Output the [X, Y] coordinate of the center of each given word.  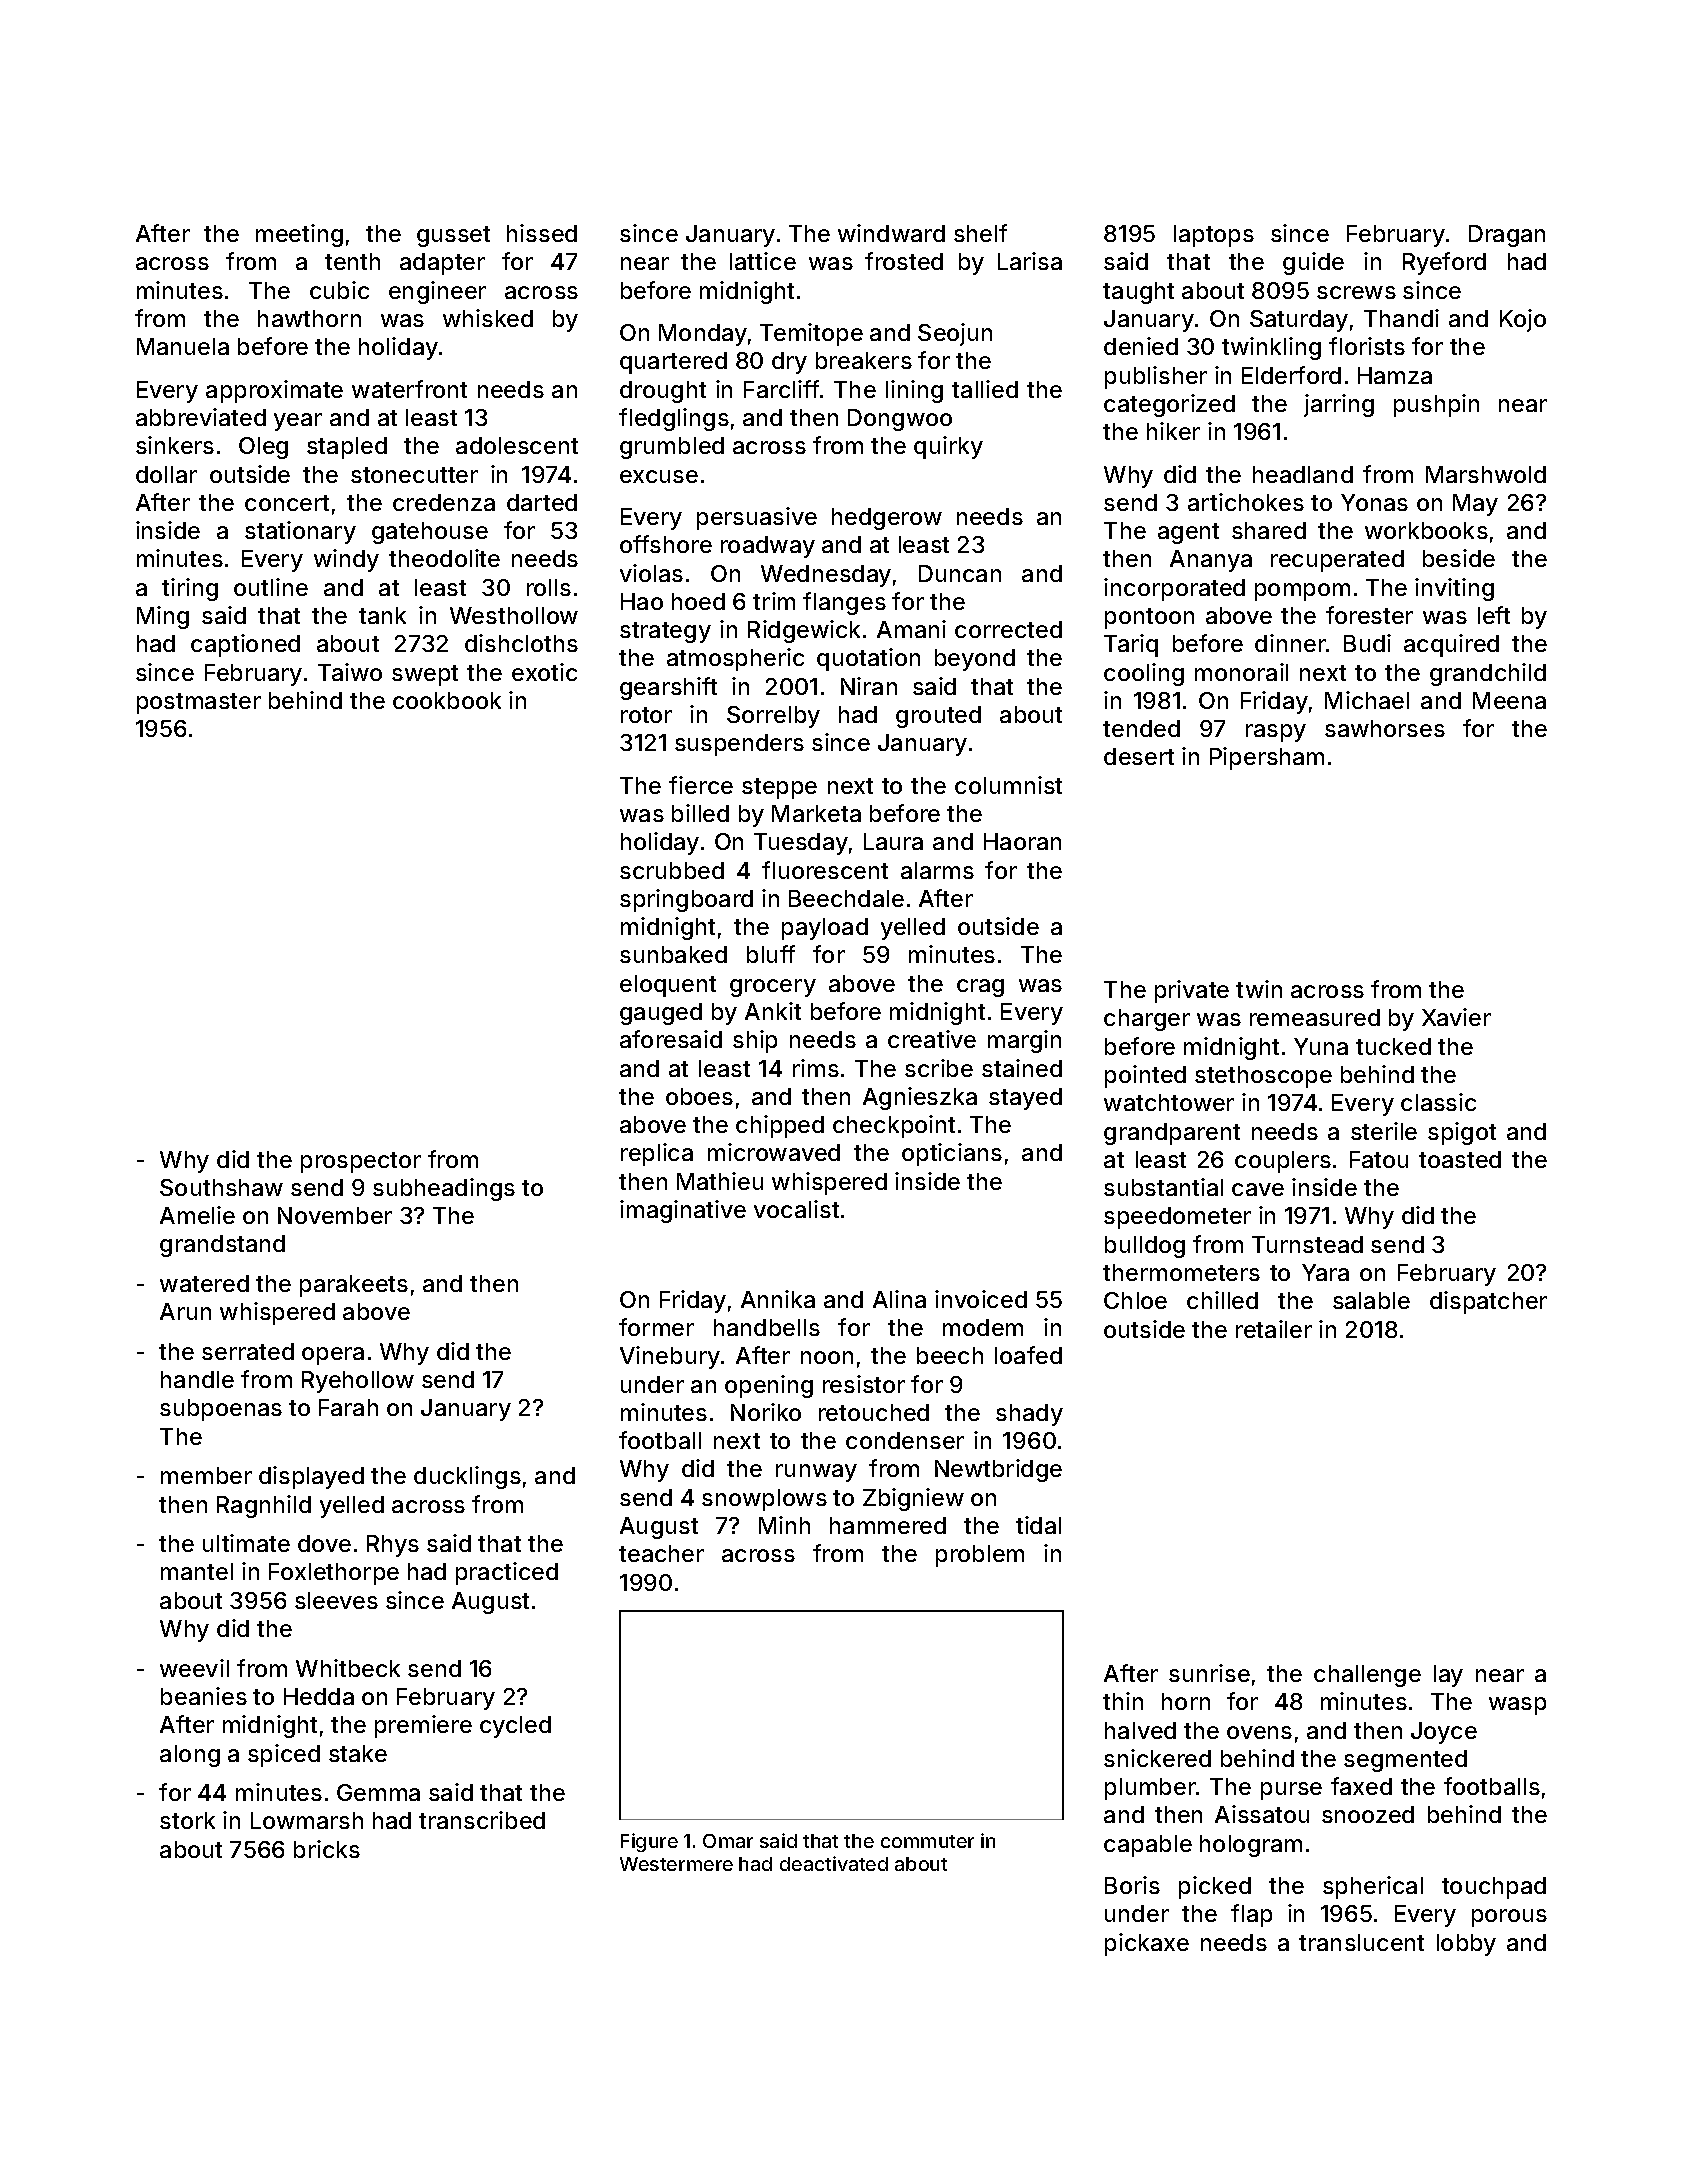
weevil [194, 1668]
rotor [646, 715]
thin [1123, 1701]
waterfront [409, 389]
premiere [423, 1726]
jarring [1339, 405]
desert [1139, 756]
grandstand [222, 1246]
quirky [948, 447]
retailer [1274, 1329]
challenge [1367, 1676]
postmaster [199, 703]
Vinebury [670, 1357]
